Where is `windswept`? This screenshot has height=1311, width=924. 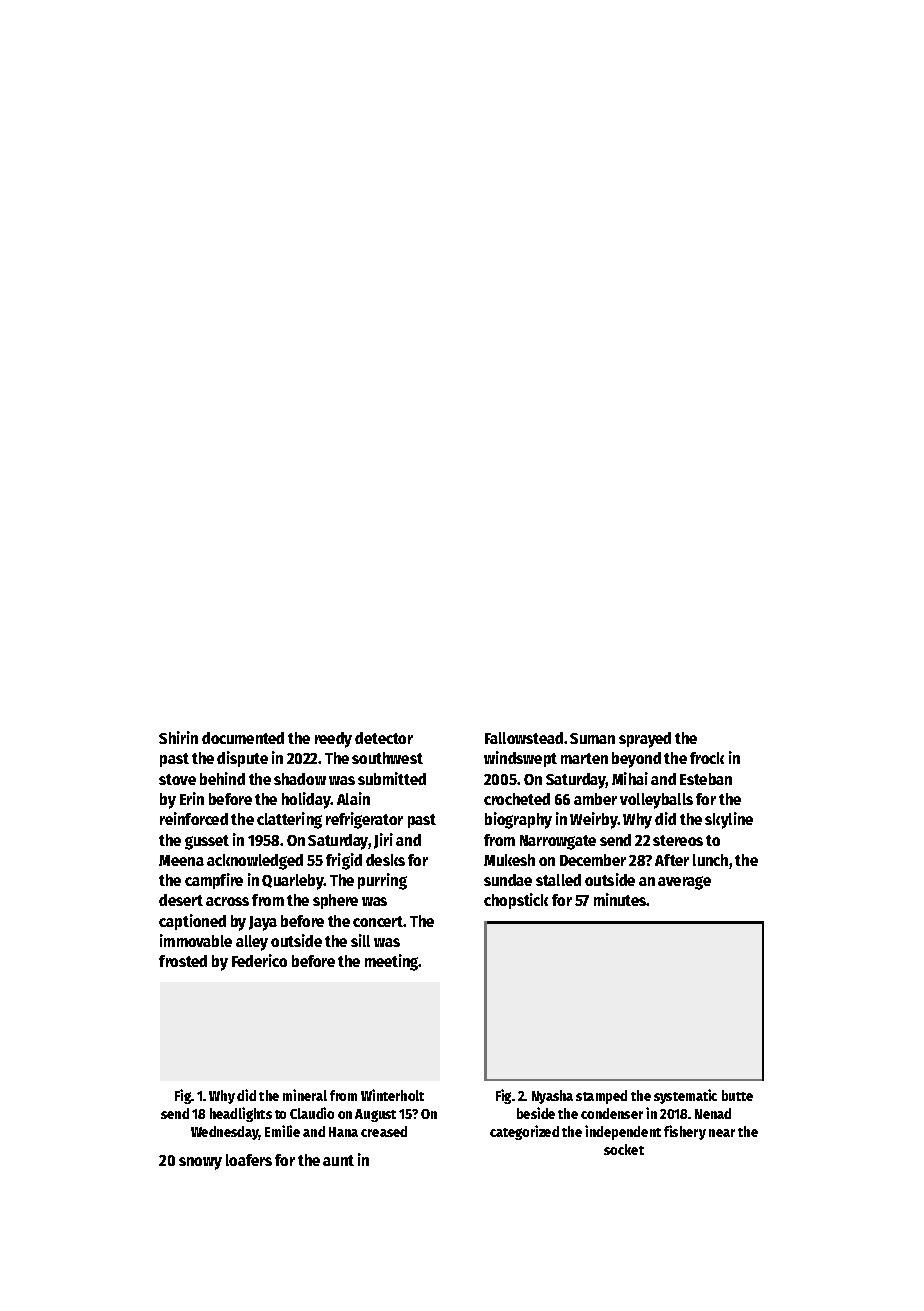
windswept is located at coordinates (520, 759).
